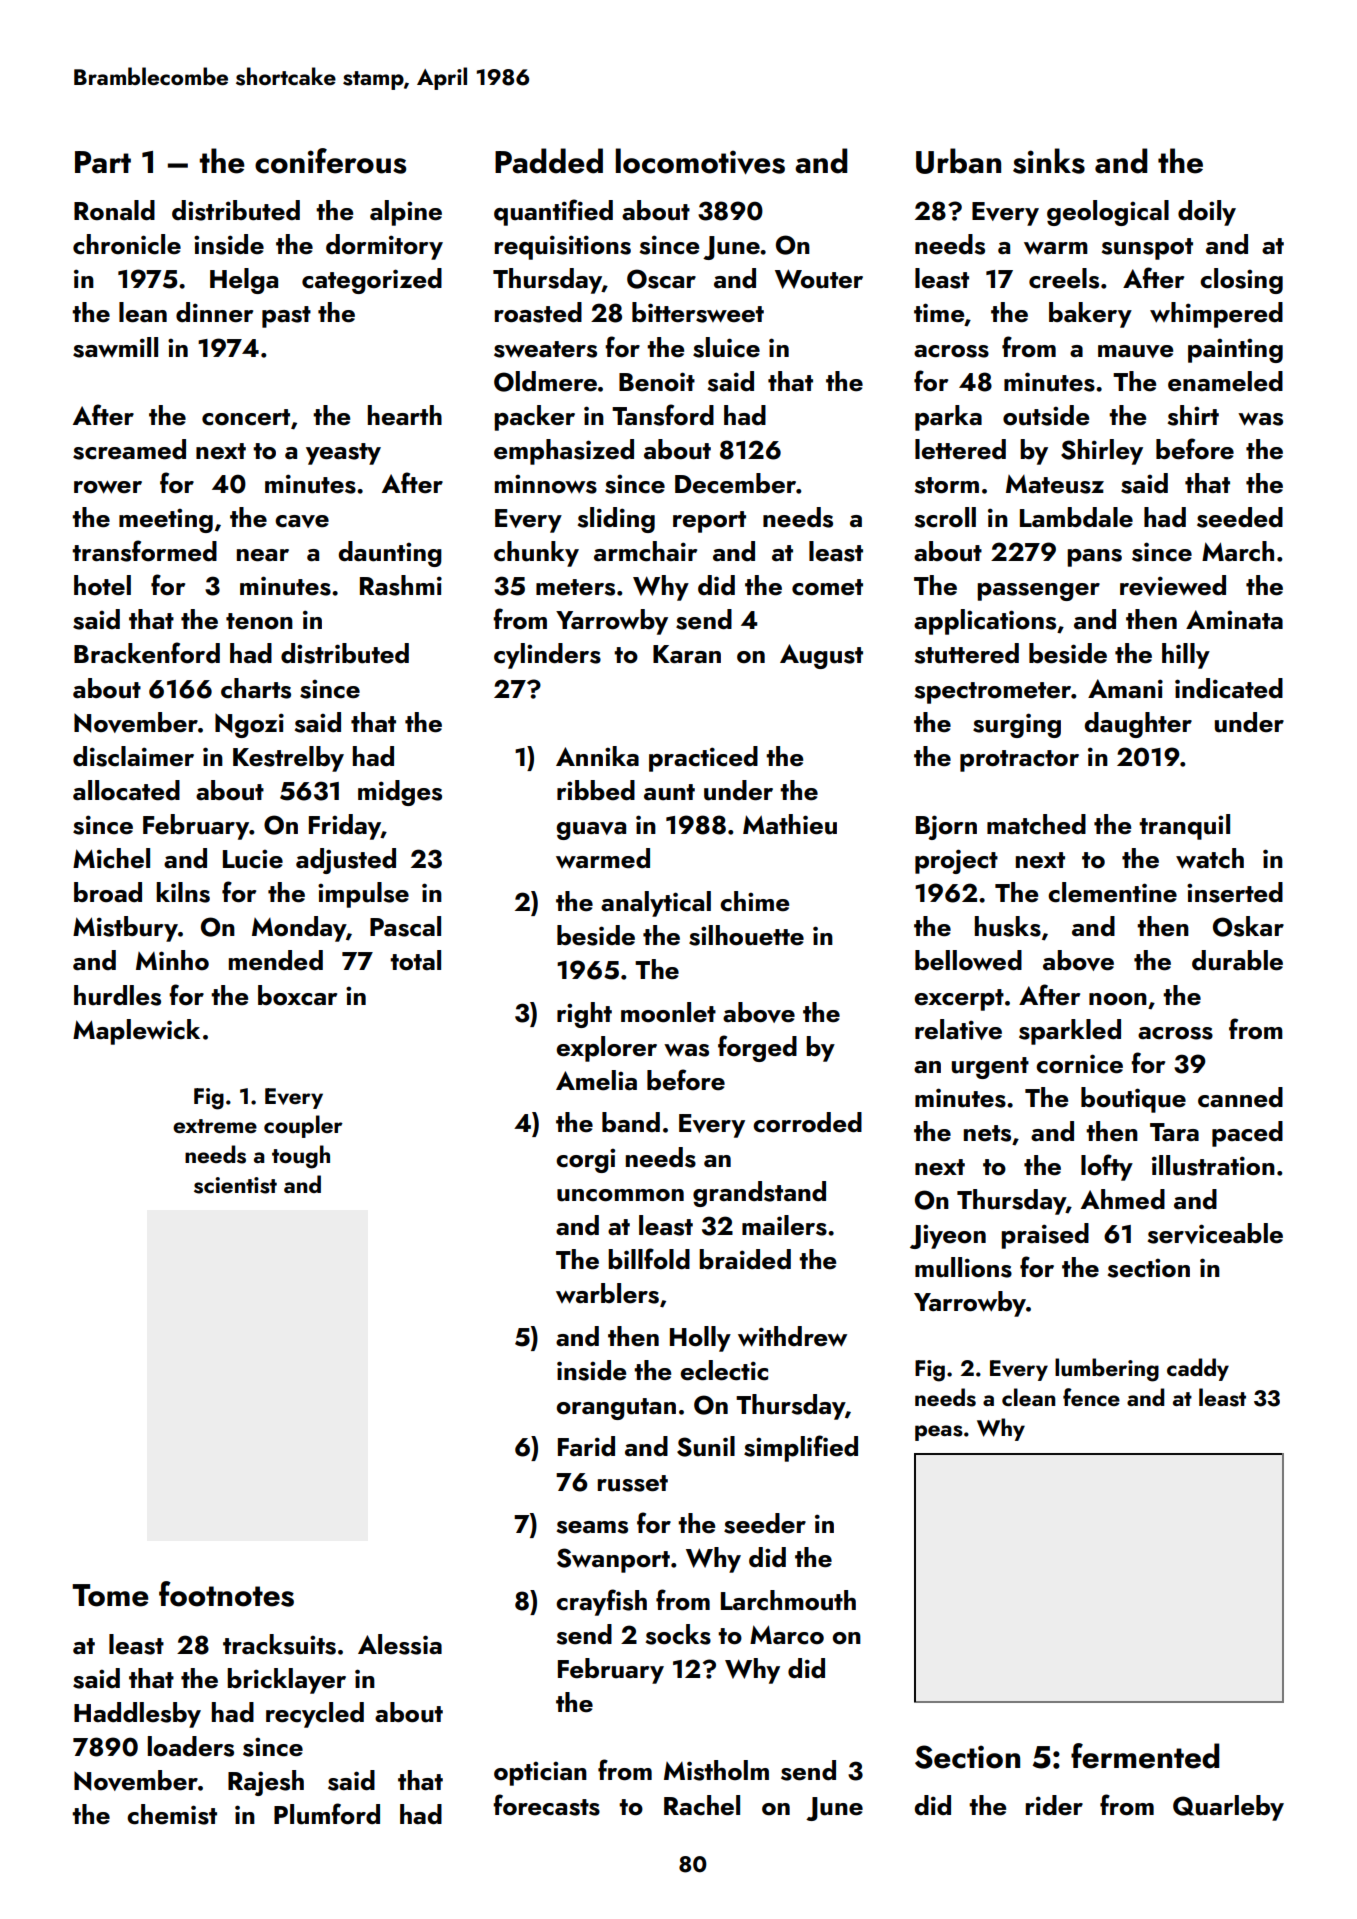  Describe the element at coordinates (960, 449) in the screenshot. I see `lettered` at that location.
